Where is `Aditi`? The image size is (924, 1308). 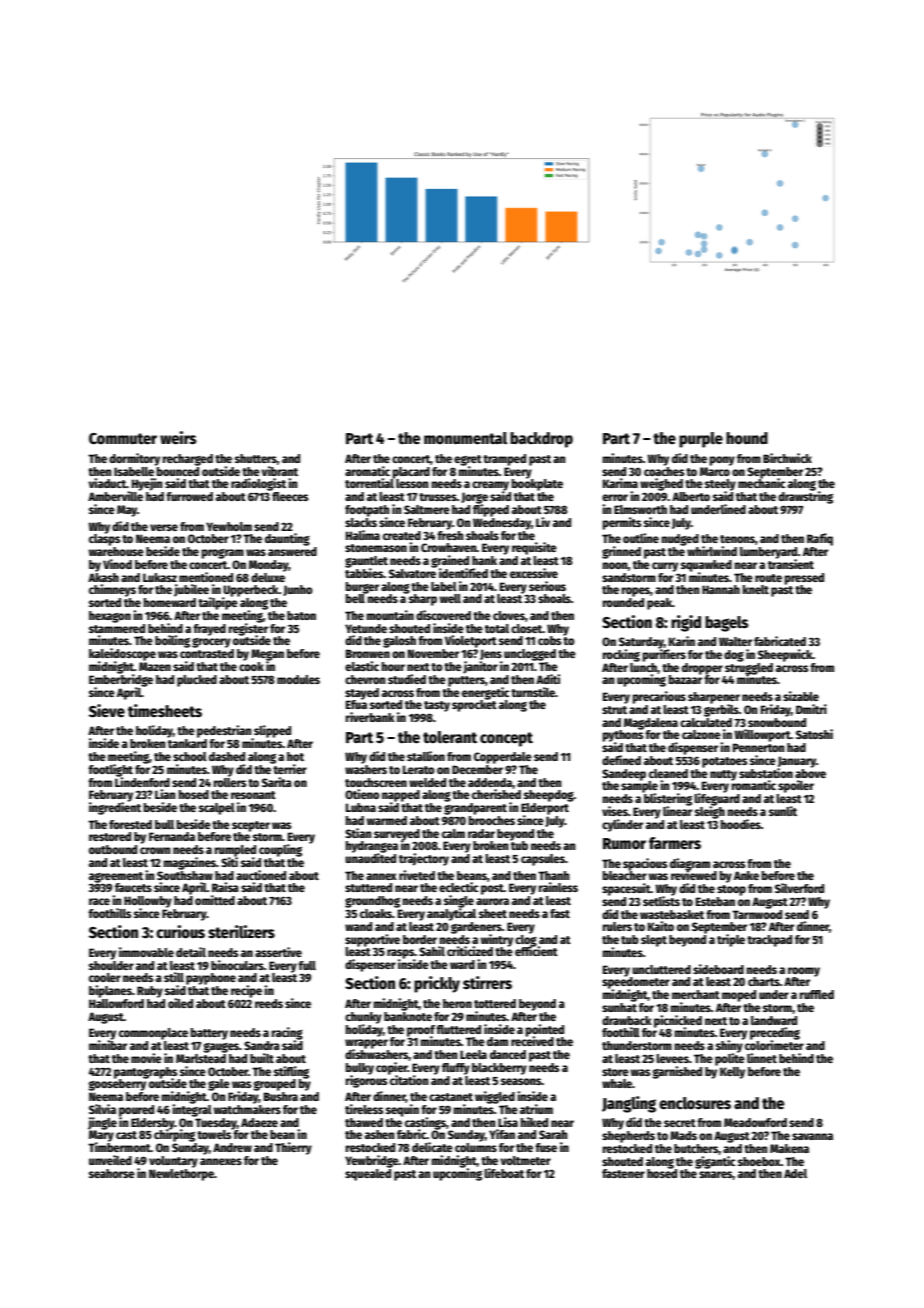 Aditi is located at coordinates (548, 679).
